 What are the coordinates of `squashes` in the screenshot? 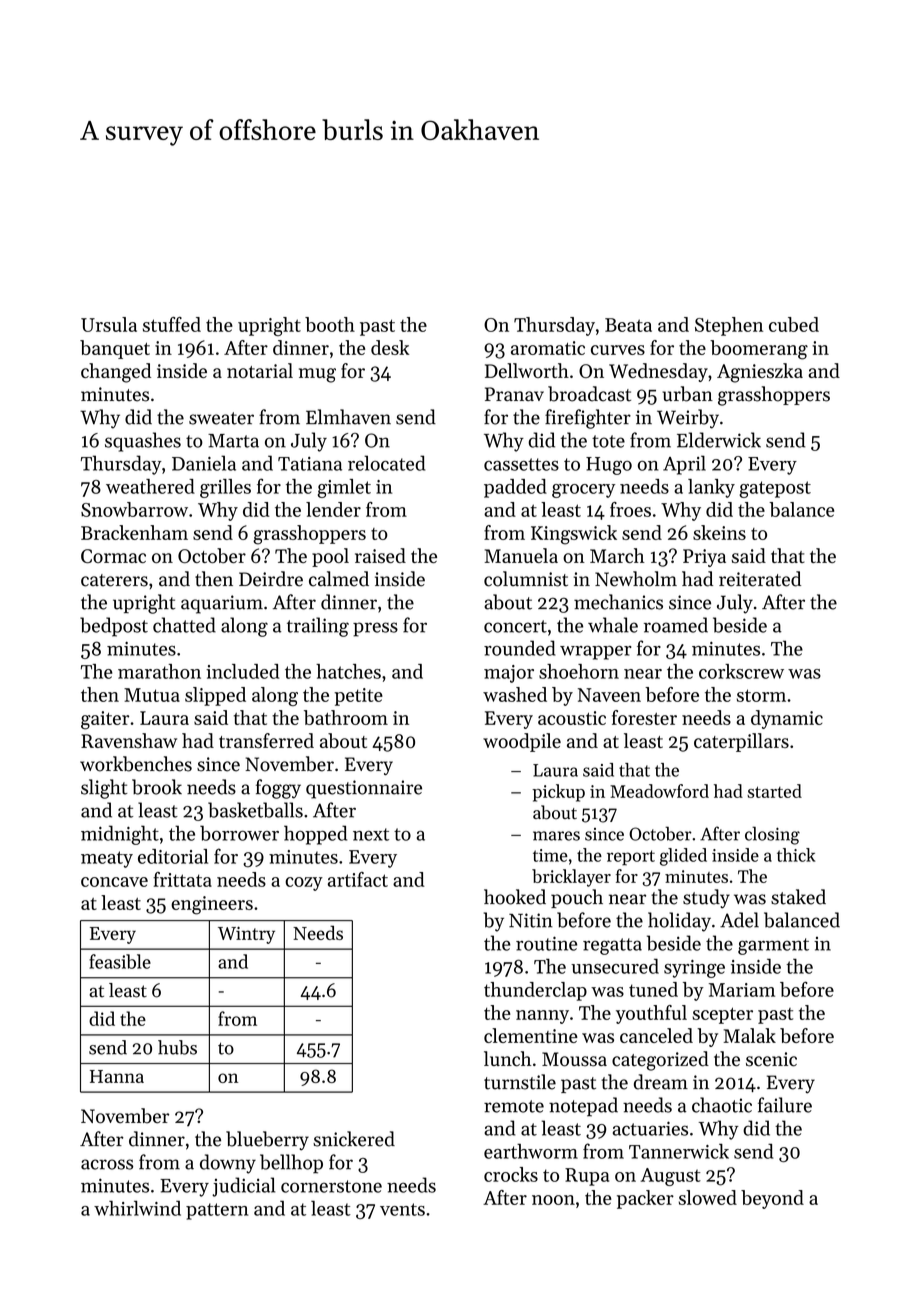 It's located at (143, 442).
